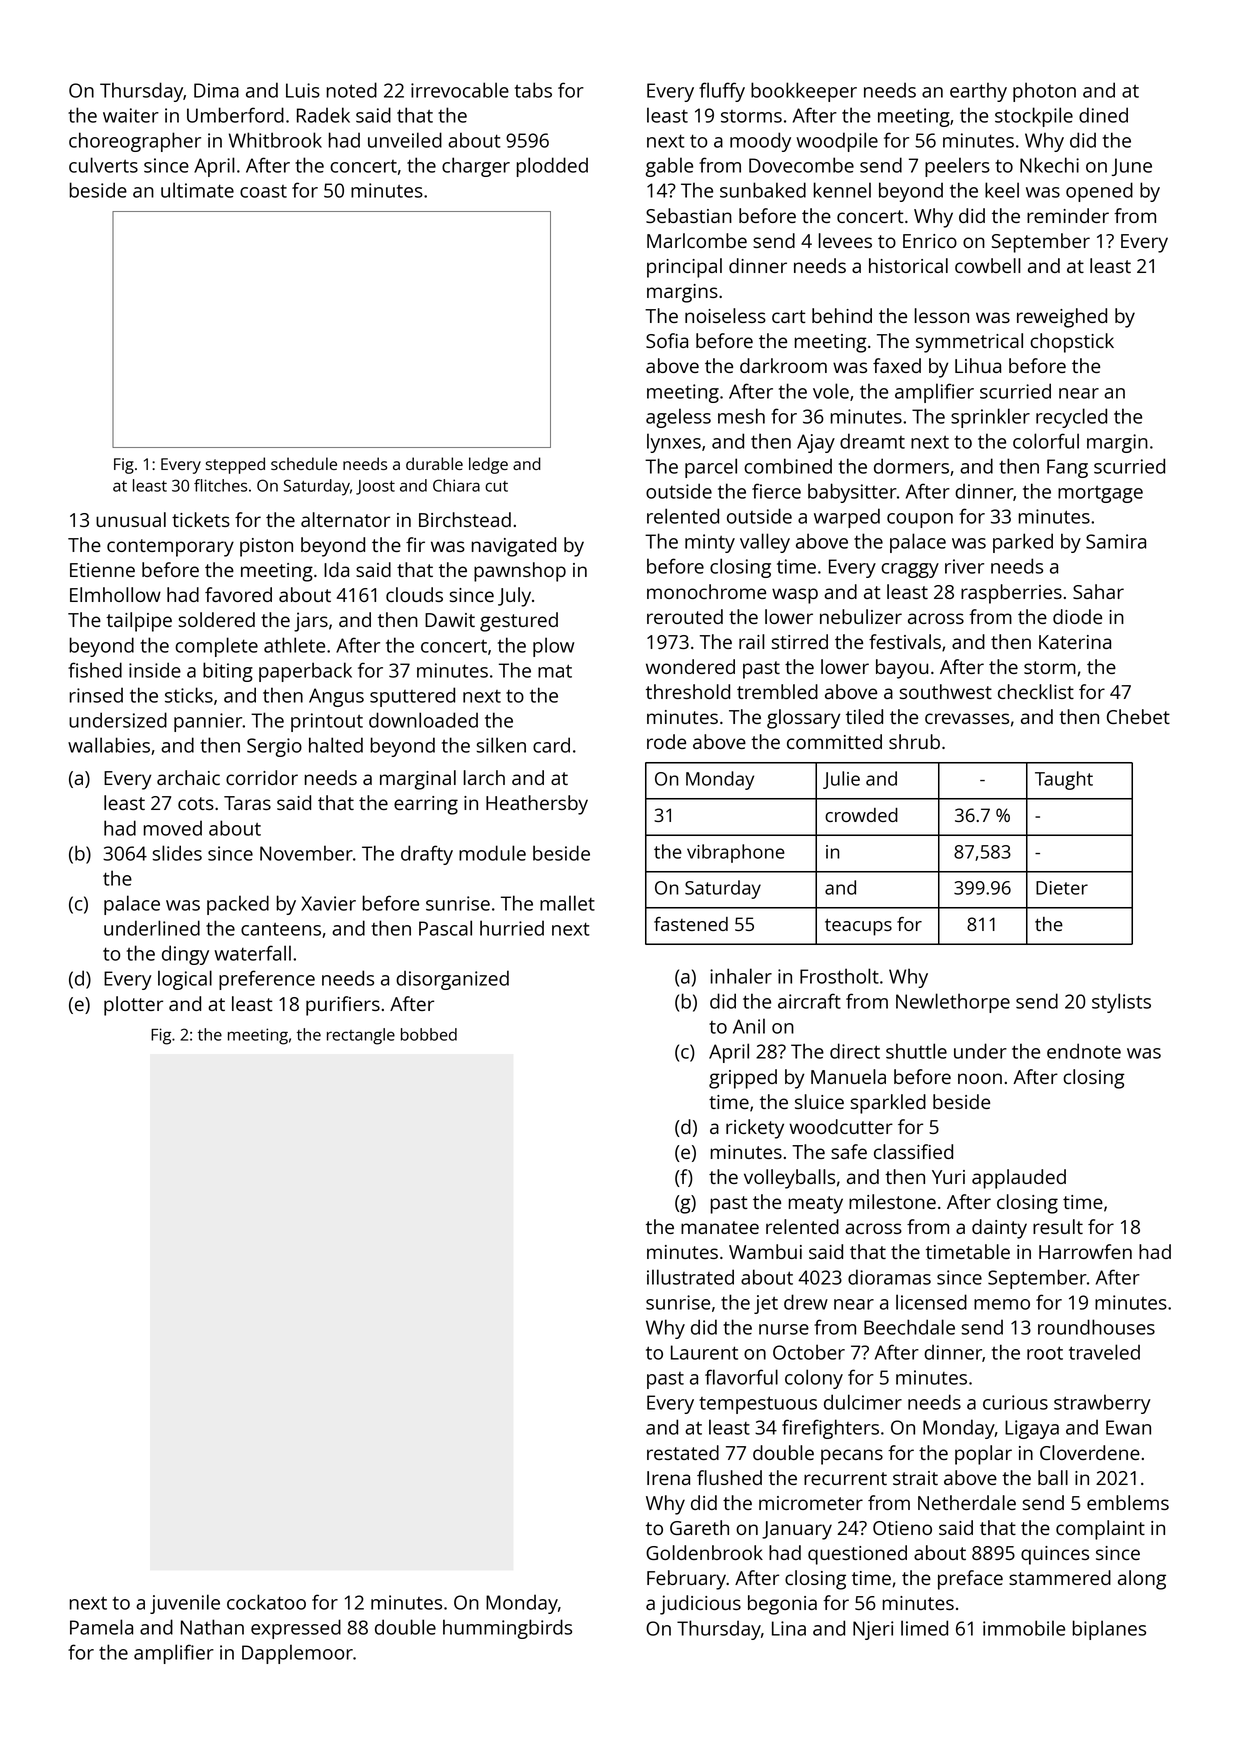  What do you see at coordinates (685, 616) in the page?
I see `rerouted` at bounding box center [685, 616].
